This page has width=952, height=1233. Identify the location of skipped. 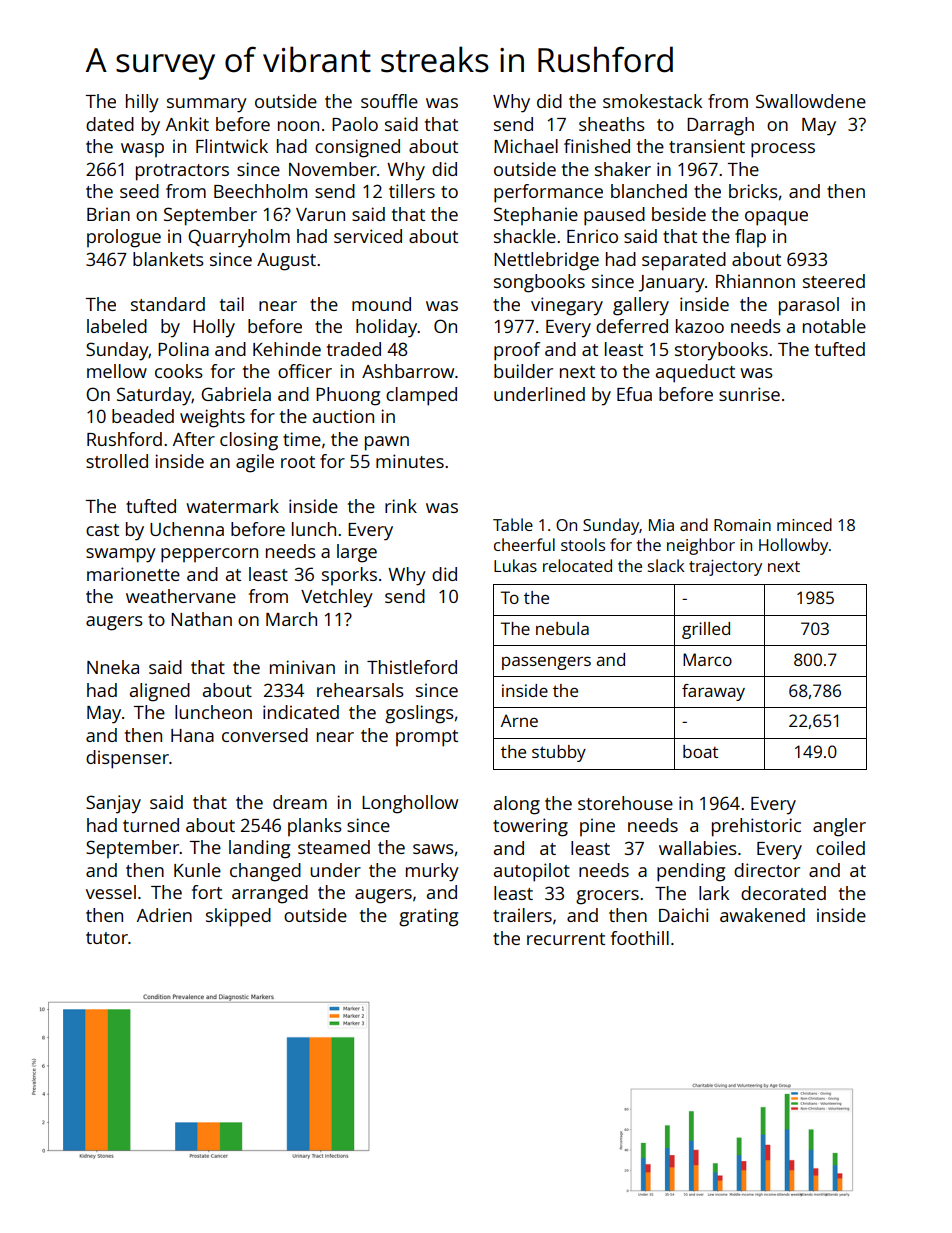
(238, 917).
